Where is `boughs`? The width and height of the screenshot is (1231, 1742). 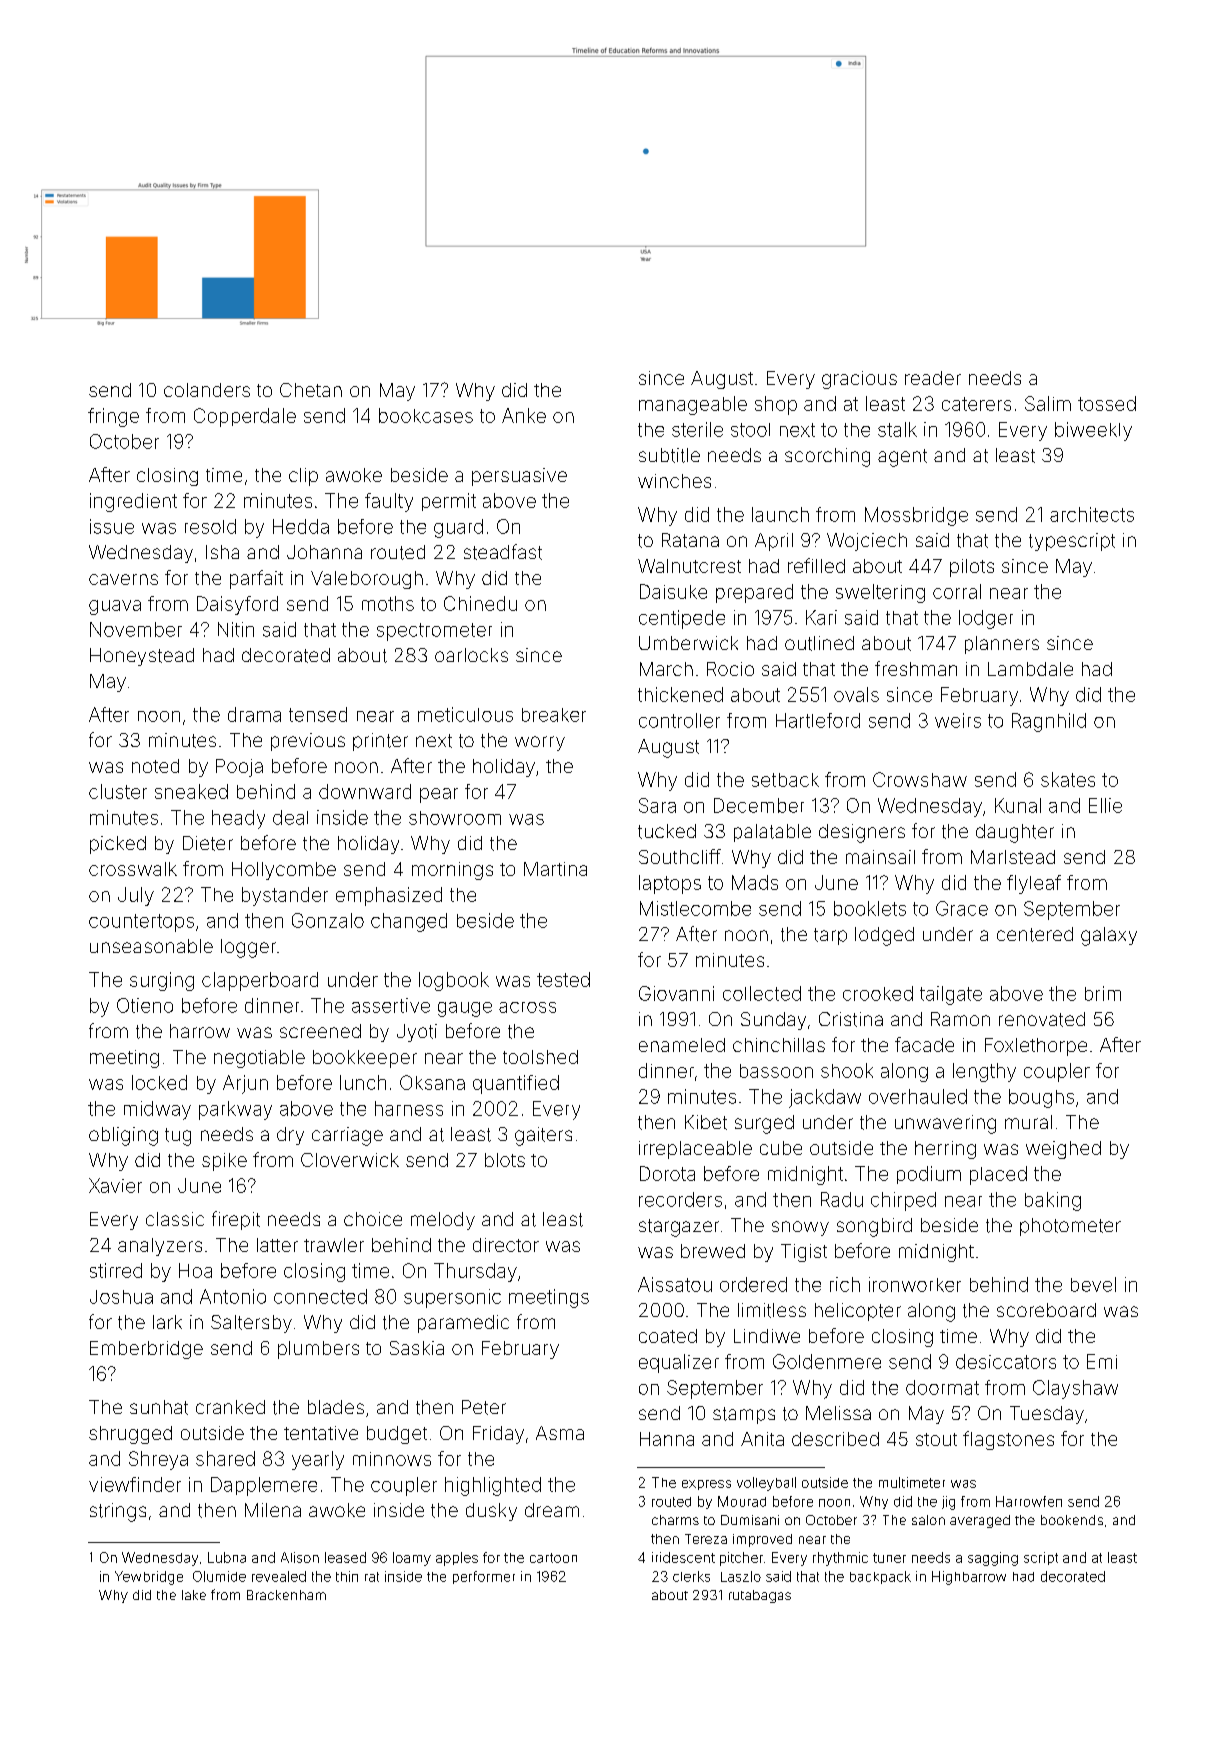 boughs is located at coordinates (1041, 1098).
